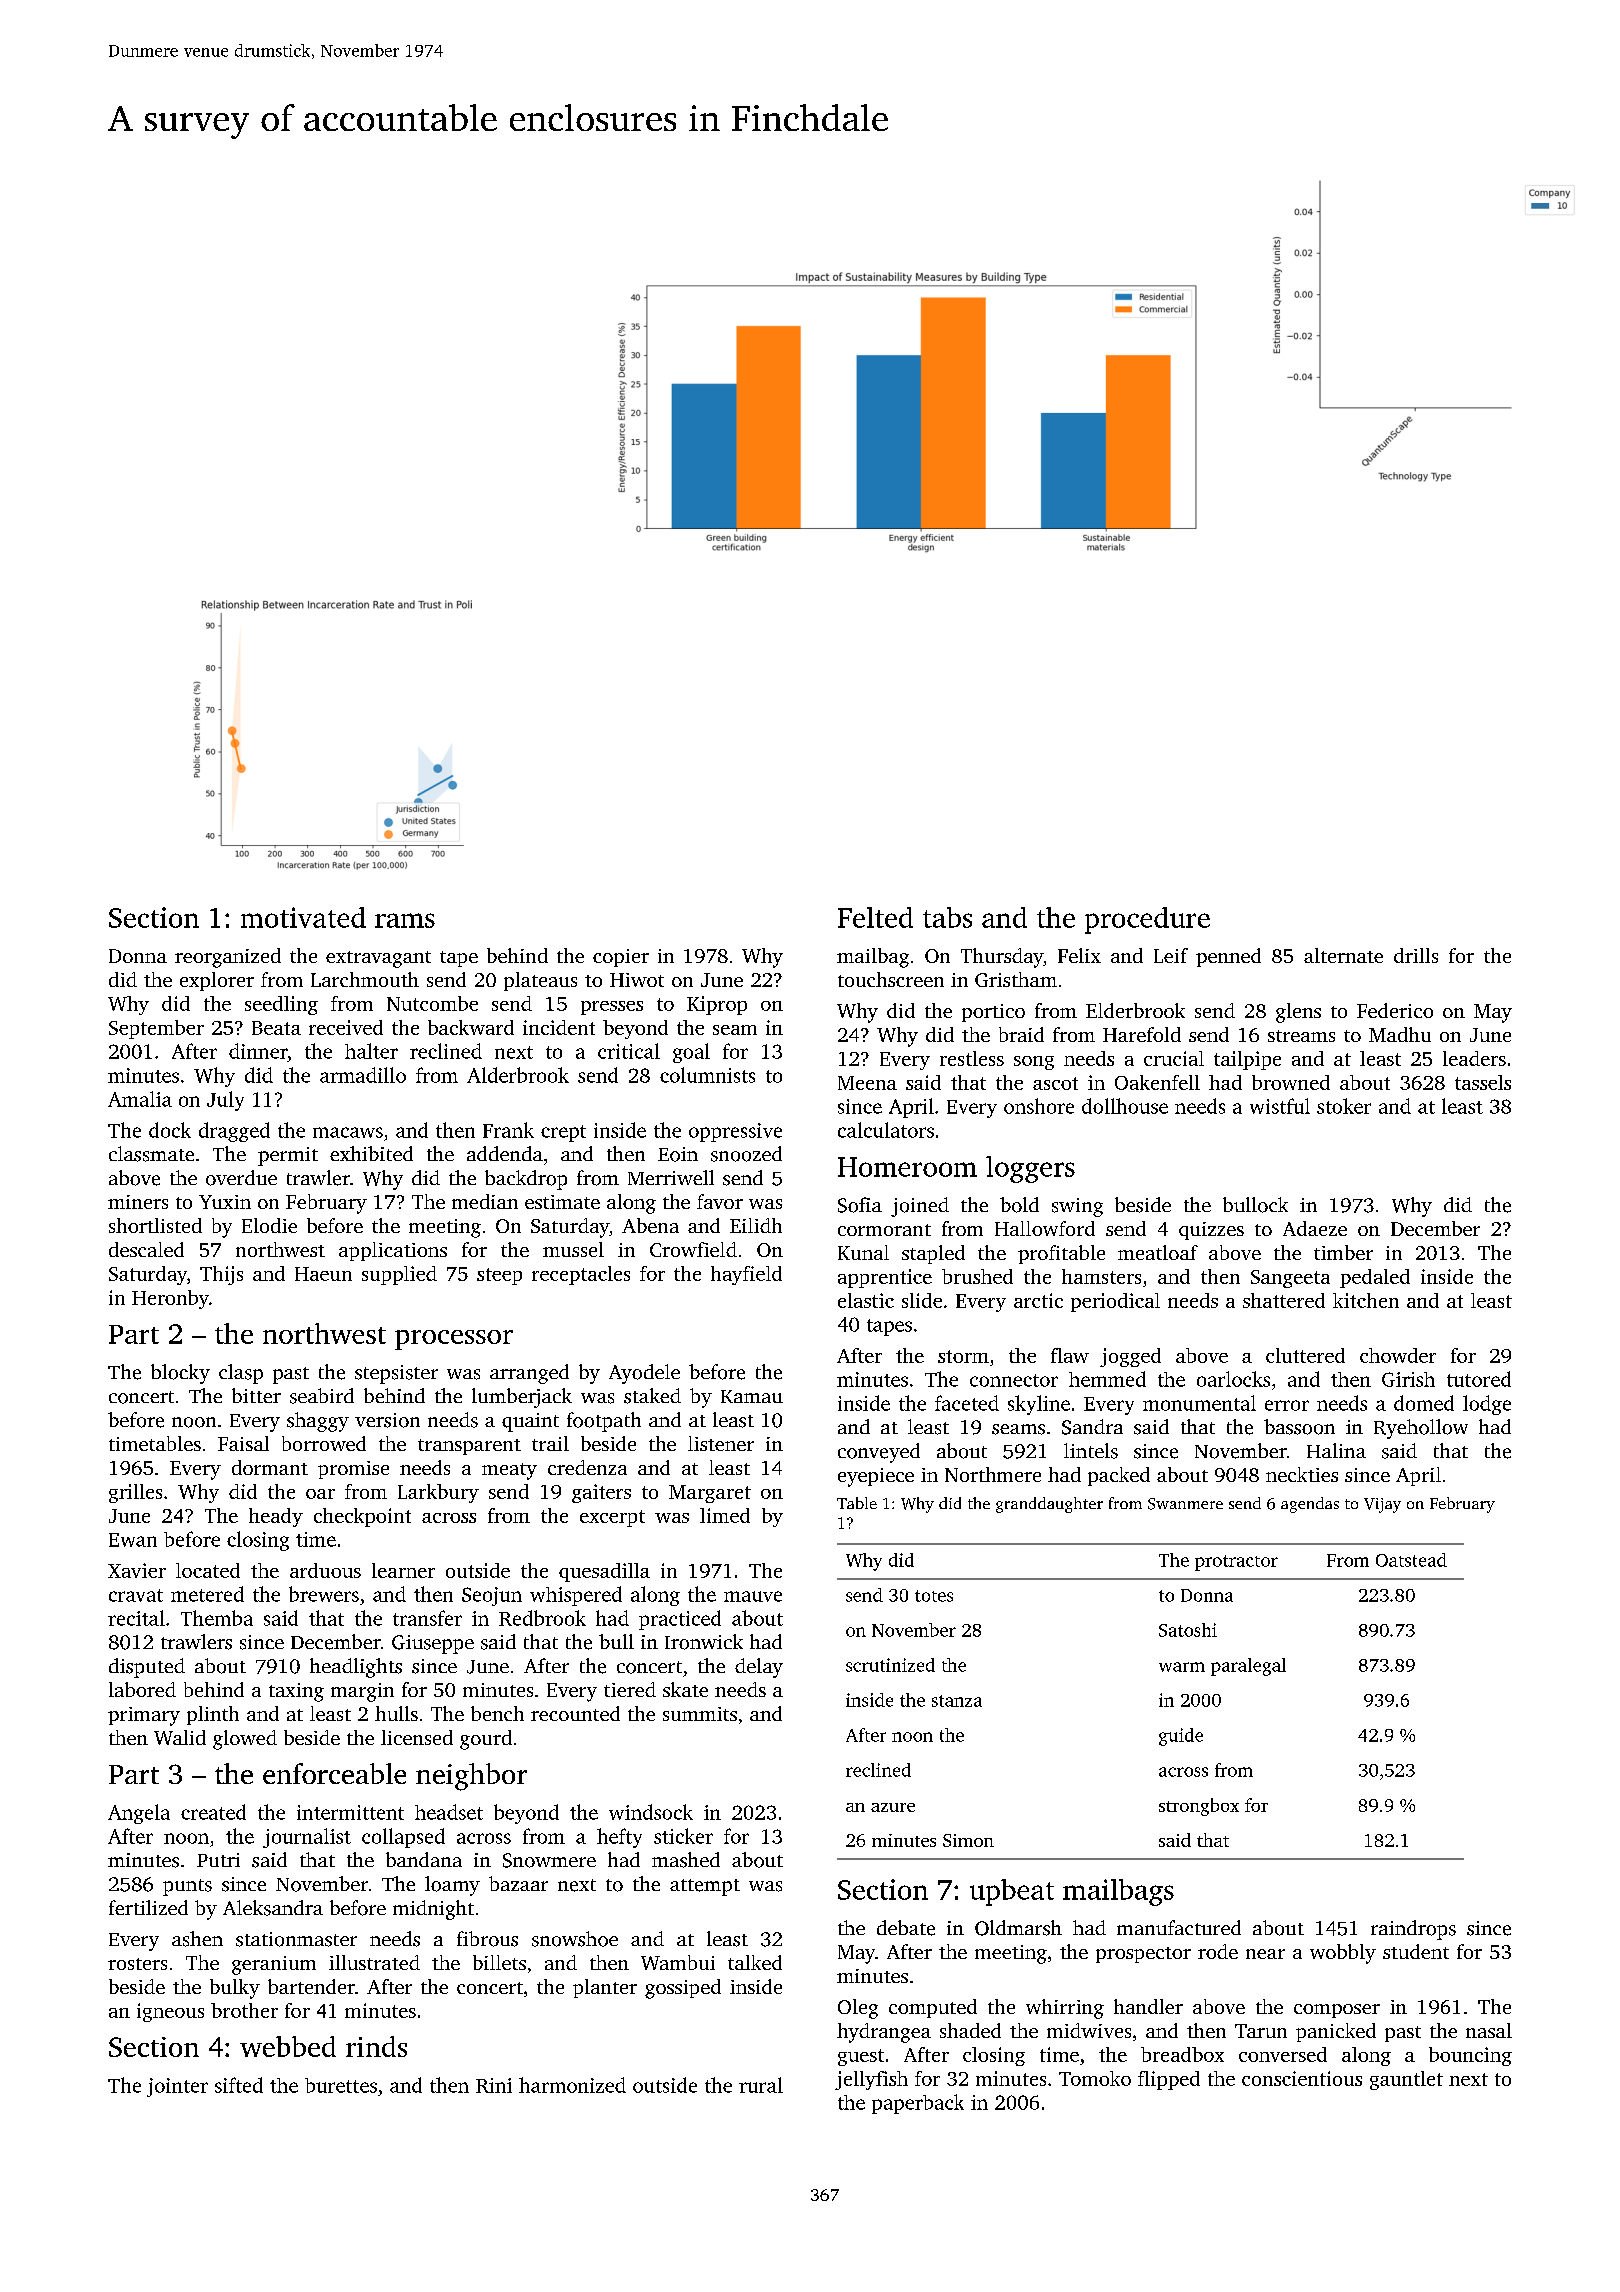 The height and width of the screenshot is (2292, 1620). Describe the element at coordinates (148, 1907) in the screenshot. I see `fertilized` at that location.
